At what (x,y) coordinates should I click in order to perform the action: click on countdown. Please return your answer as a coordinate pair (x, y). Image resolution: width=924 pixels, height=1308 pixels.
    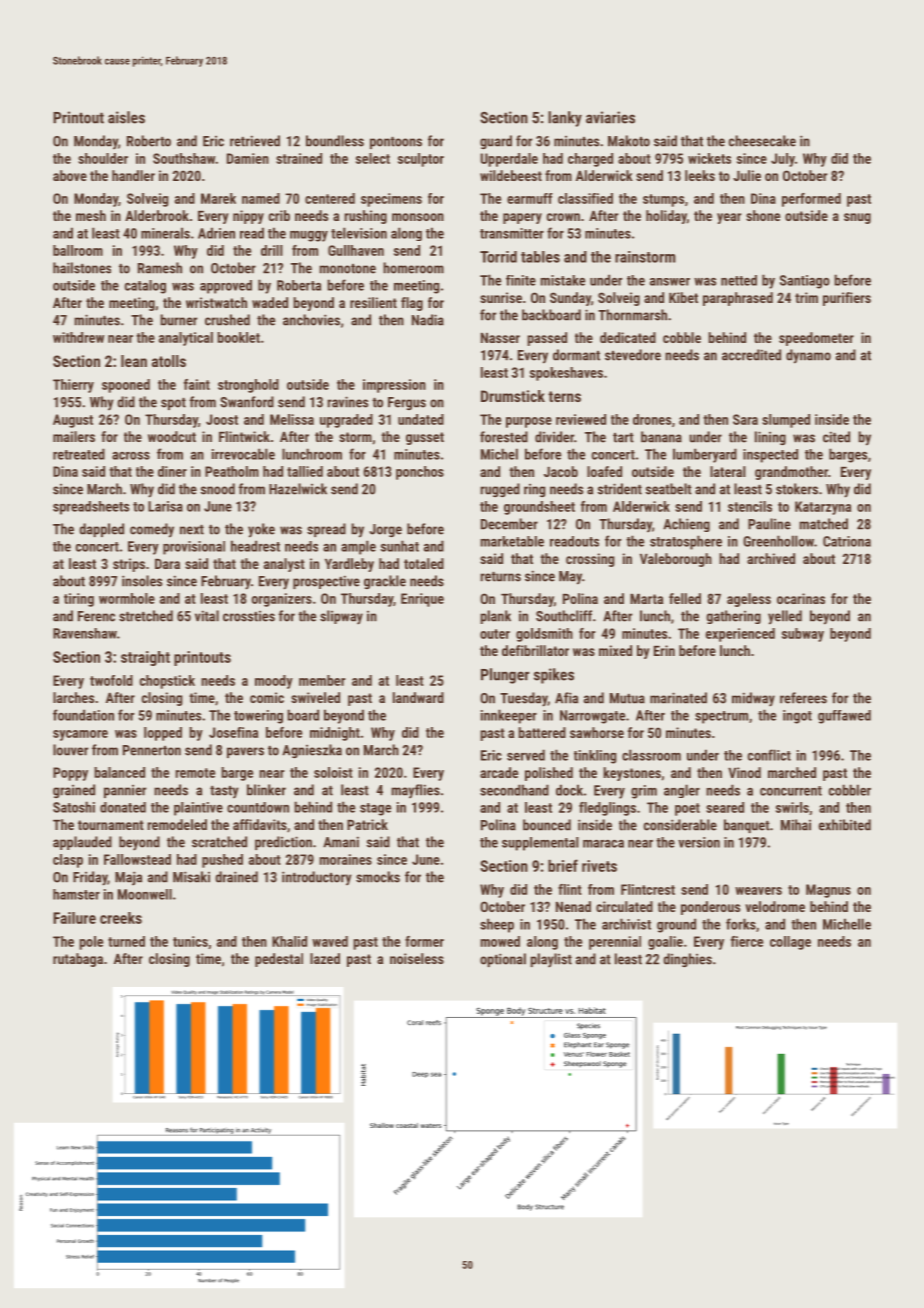
    Looking at the image, I should click on (258, 807).
